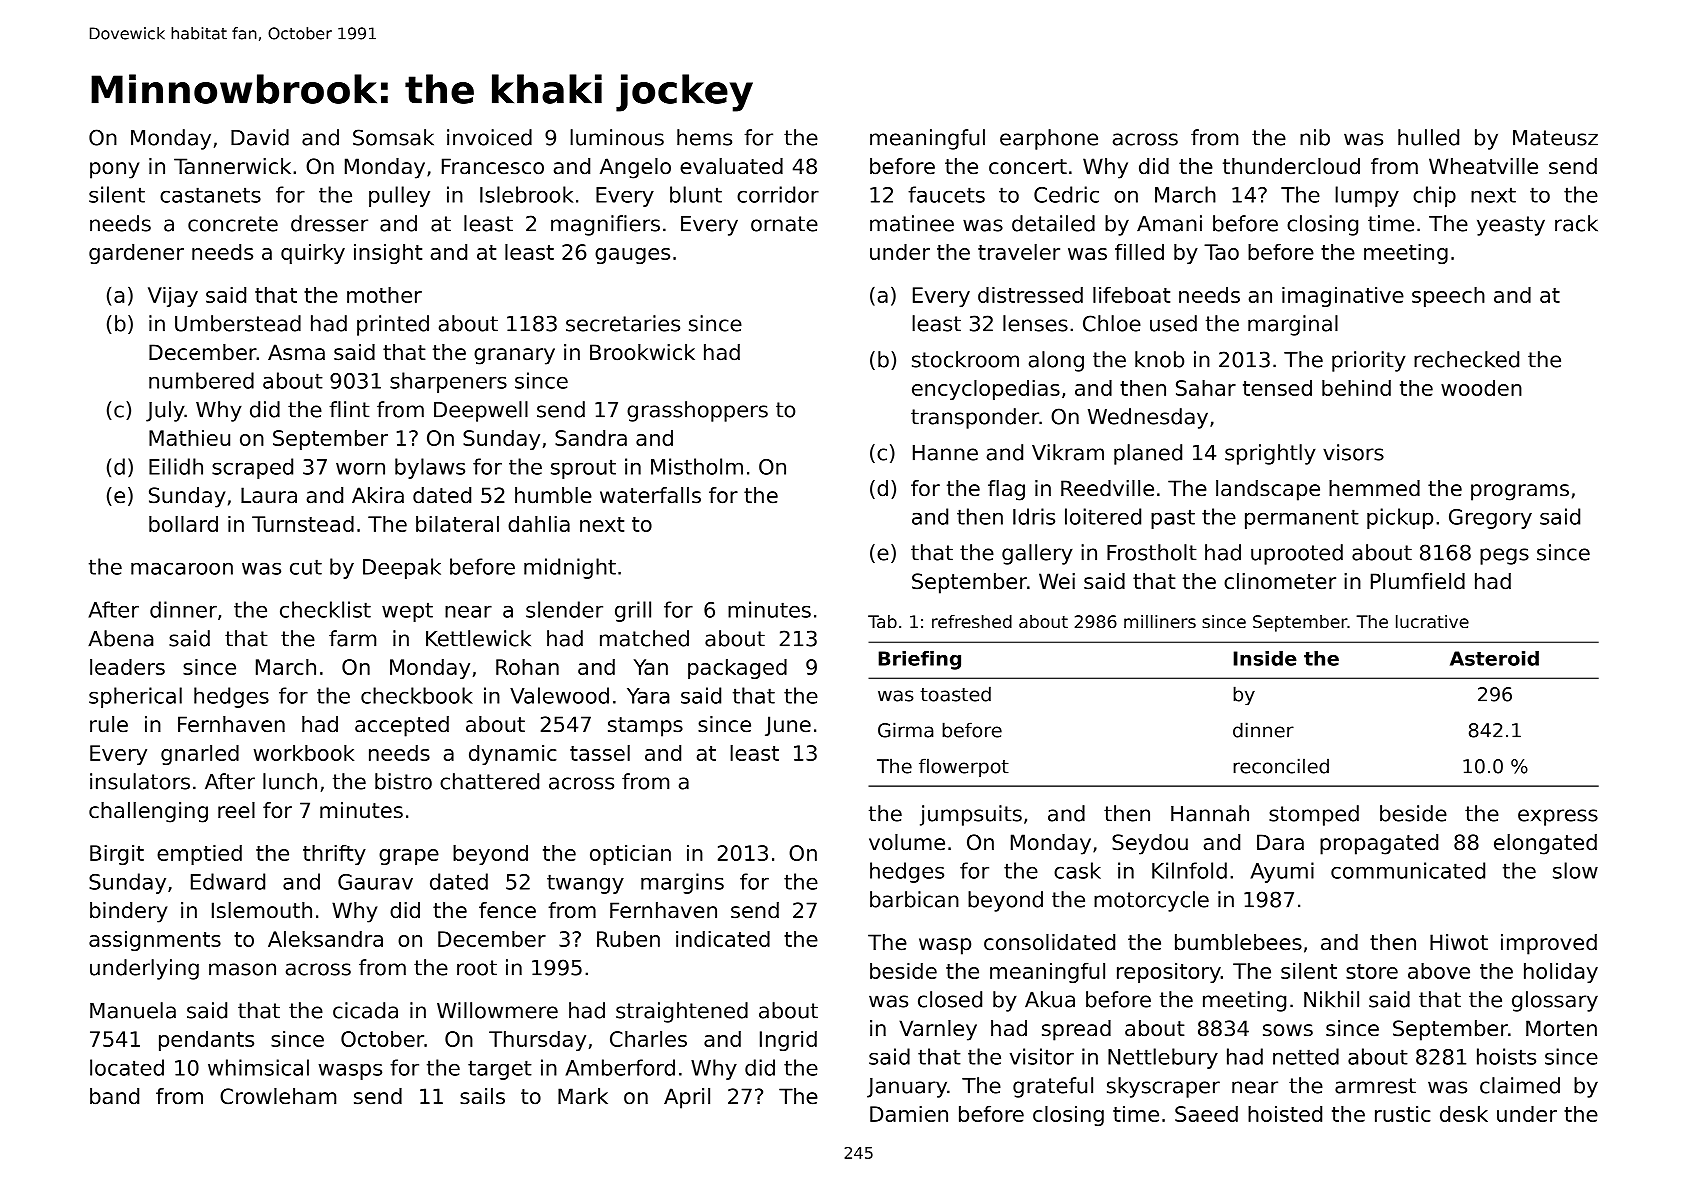 The width and height of the page is (1687, 1193). What do you see at coordinates (1206, 1114) in the page?
I see `Saeed` at bounding box center [1206, 1114].
